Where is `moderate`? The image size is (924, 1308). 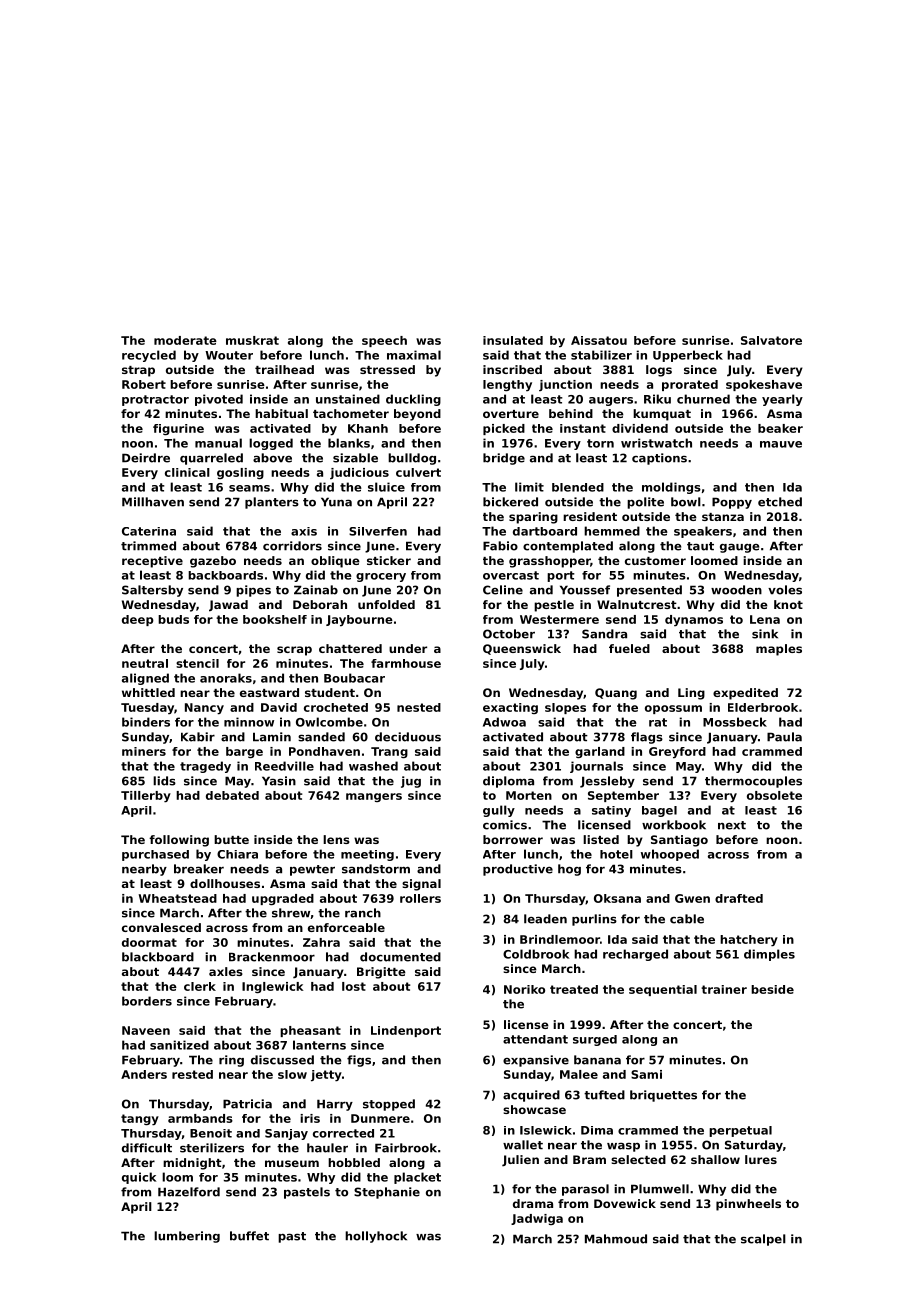
moderate is located at coordinates (185, 340).
